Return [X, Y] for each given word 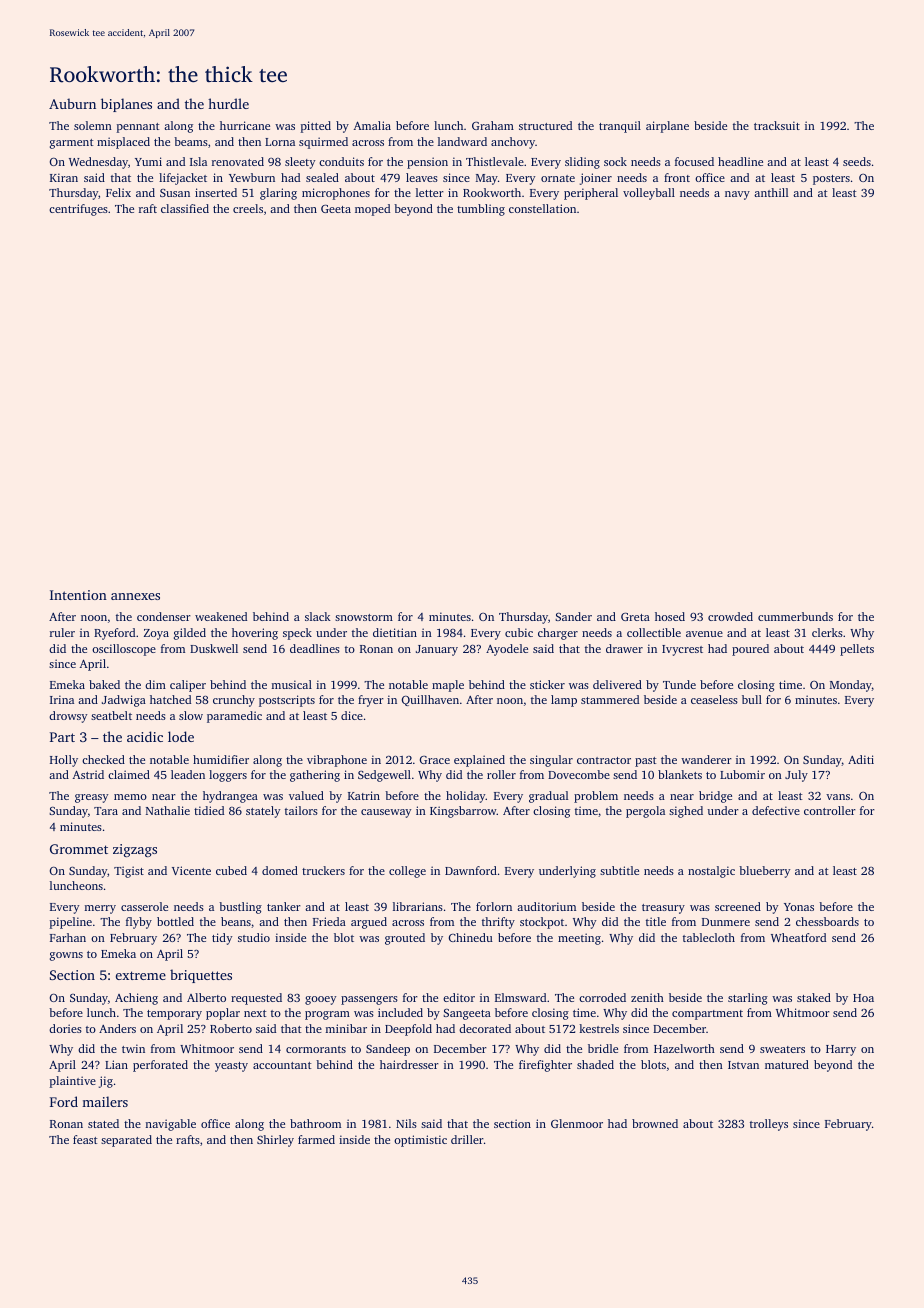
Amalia [372, 125]
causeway [386, 813]
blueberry [765, 872]
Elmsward [520, 997]
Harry [841, 1050]
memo [130, 797]
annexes [135, 596]
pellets [857, 650]
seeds [857, 161]
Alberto [206, 997]
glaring [278, 194]
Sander [573, 616]
